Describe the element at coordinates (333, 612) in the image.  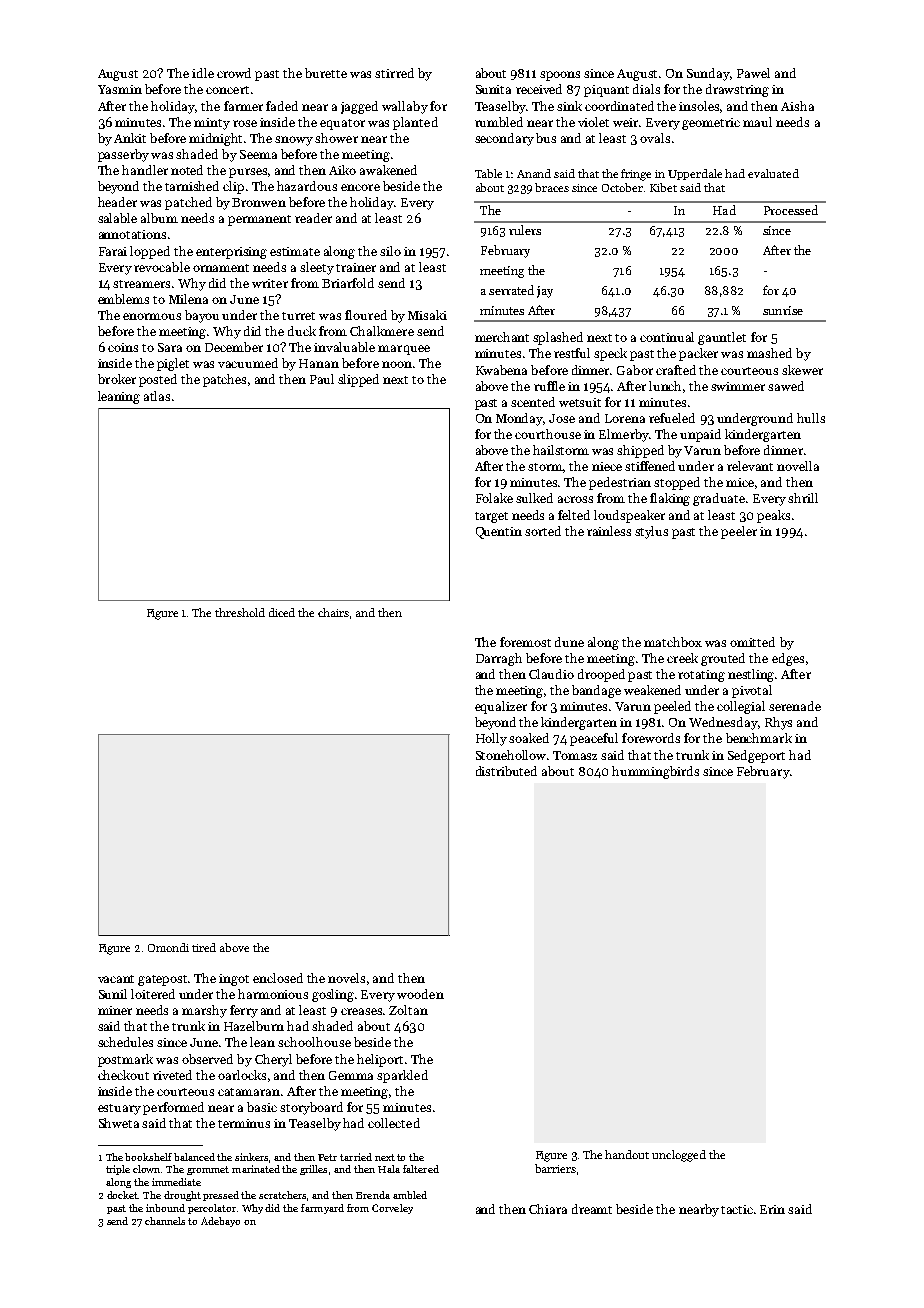
I see `chairs` at that location.
